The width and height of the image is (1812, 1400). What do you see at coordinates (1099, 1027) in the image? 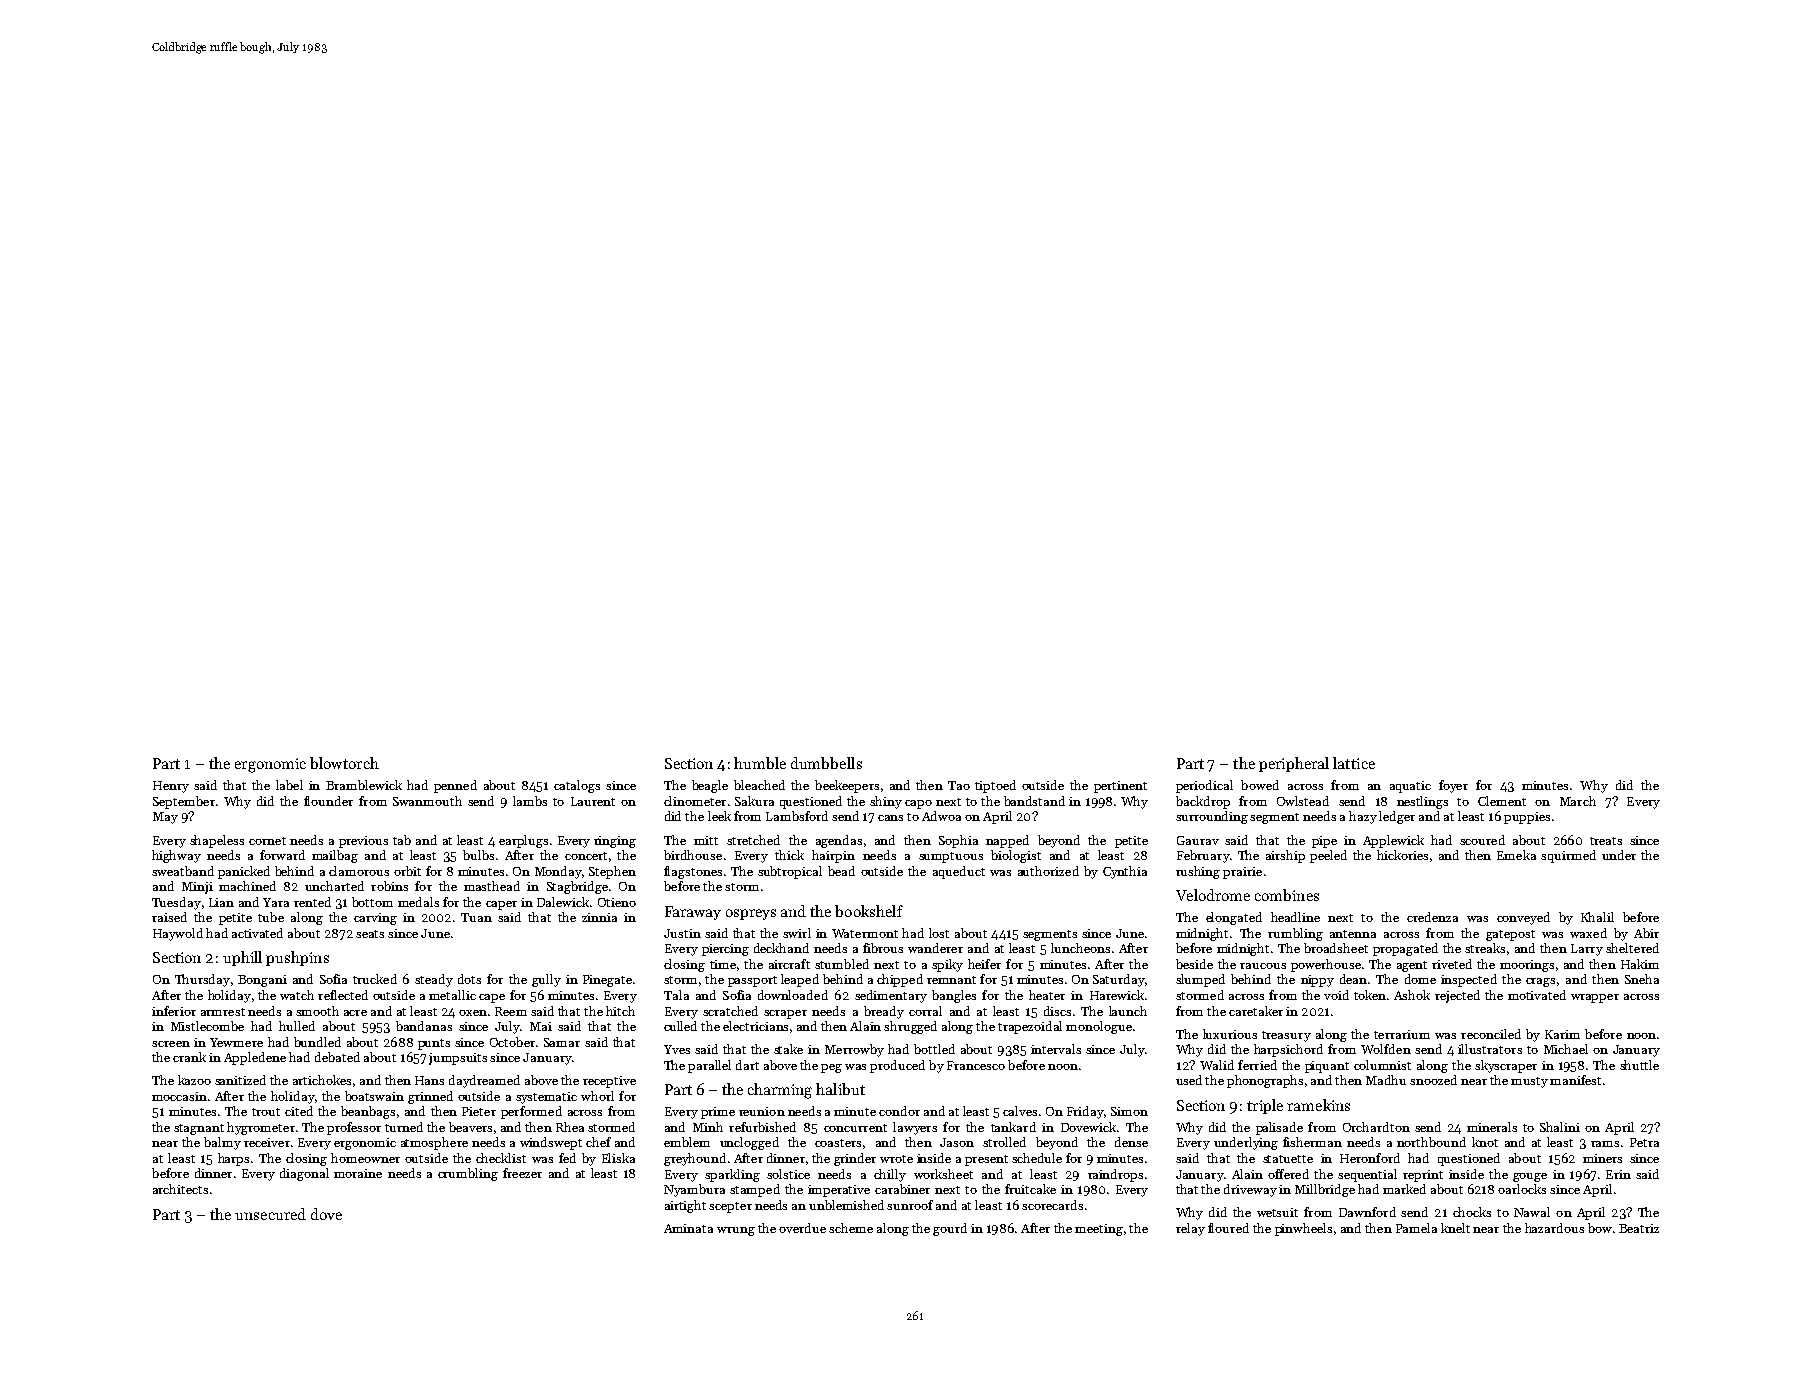
I see `monologue` at bounding box center [1099, 1027].
